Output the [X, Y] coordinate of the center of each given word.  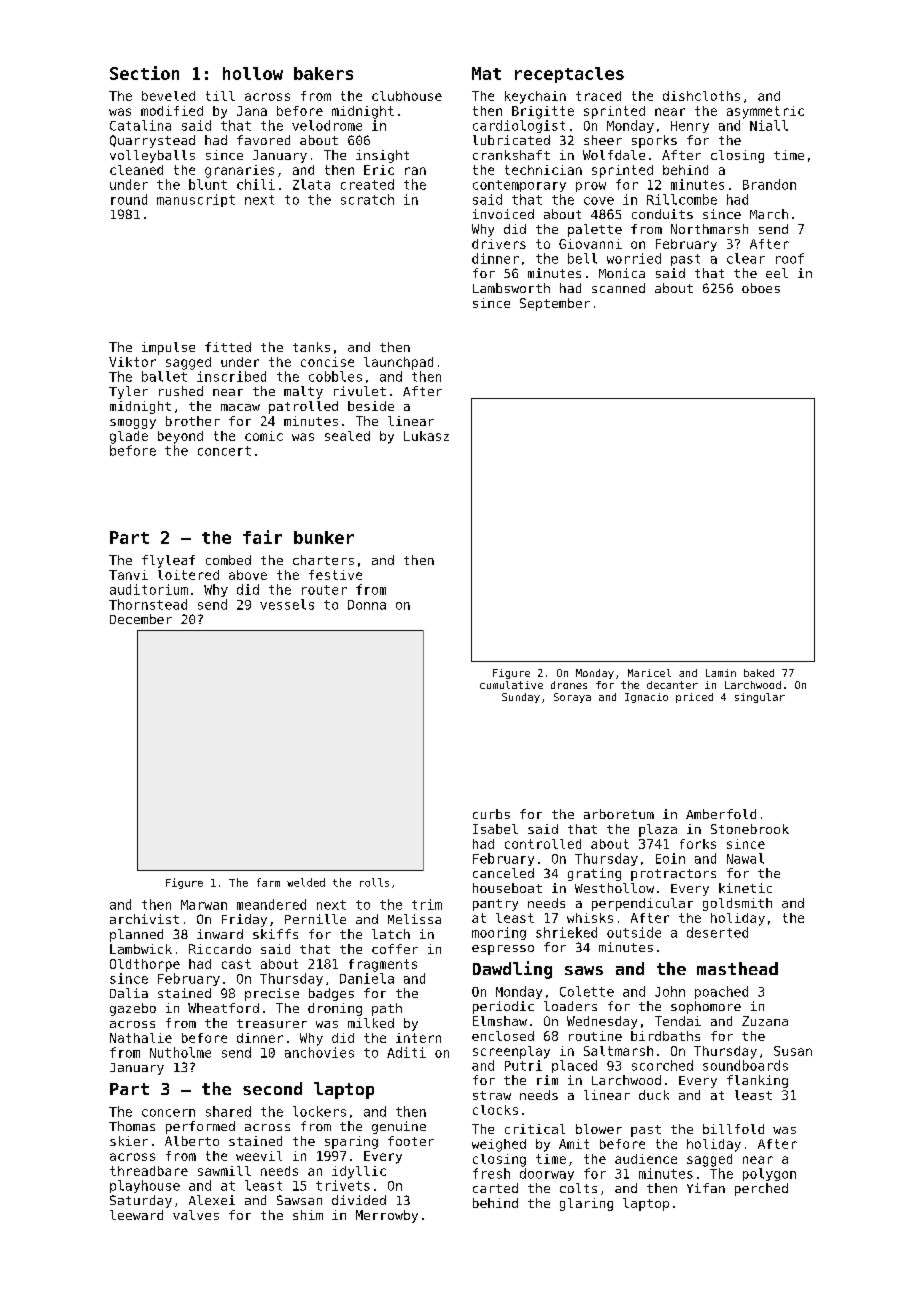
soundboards [745, 1065]
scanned [618, 288]
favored [263, 140]
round [129, 199]
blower [599, 1129]
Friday [244, 920]
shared [228, 1111]
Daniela [367, 978]
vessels [287, 604]
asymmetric [765, 112]
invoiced [503, 214]
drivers [499, 244]
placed [574, 1066]
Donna [367, 605]
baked [759, 673]
